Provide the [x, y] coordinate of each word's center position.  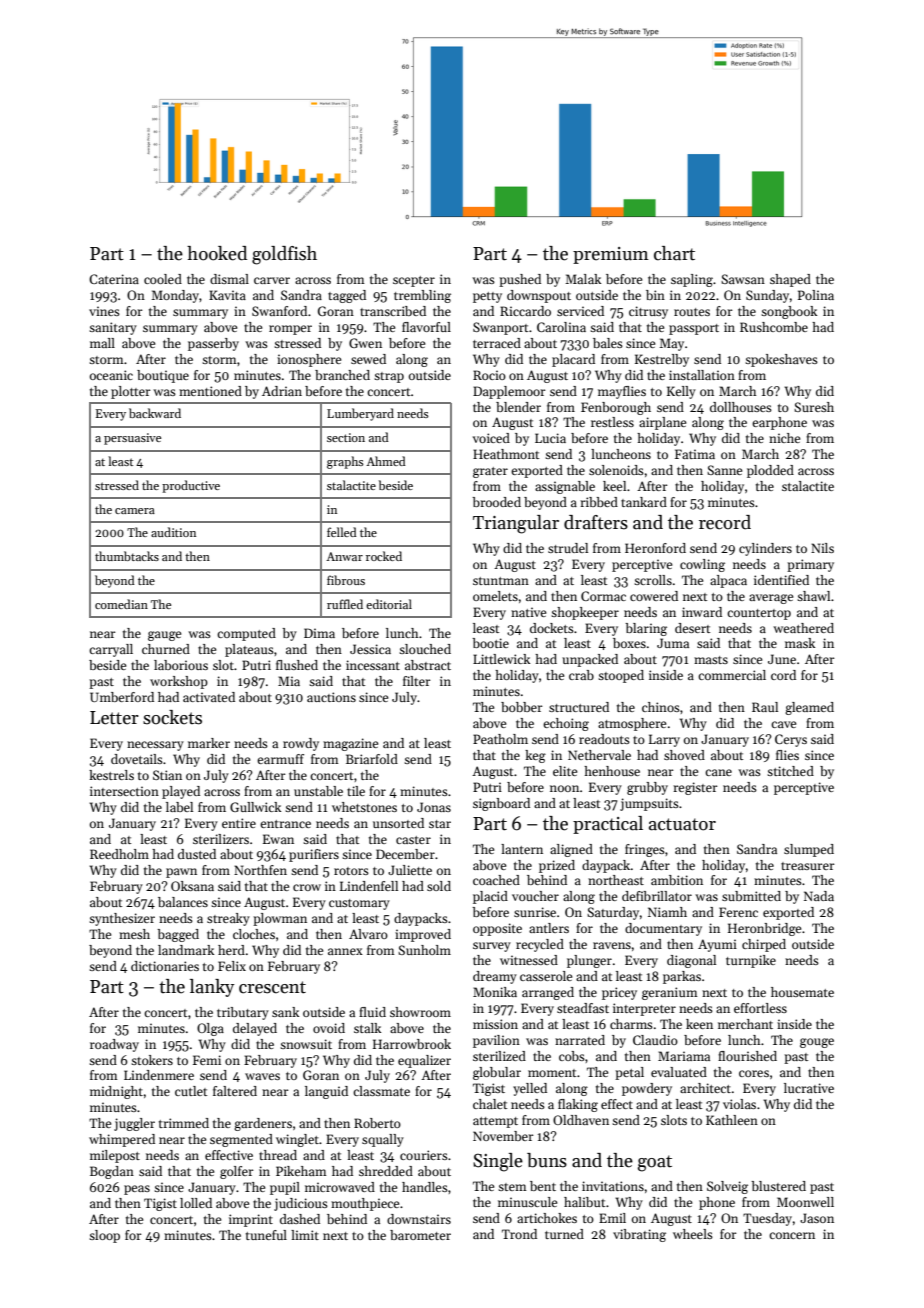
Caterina [114, 279]
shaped [790, 280]
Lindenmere [159, 1075]
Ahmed [386, 461]
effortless [760, 1008]
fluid [372, 1012]
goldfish [284, 255]
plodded [770, 471]
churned [166, 649]
